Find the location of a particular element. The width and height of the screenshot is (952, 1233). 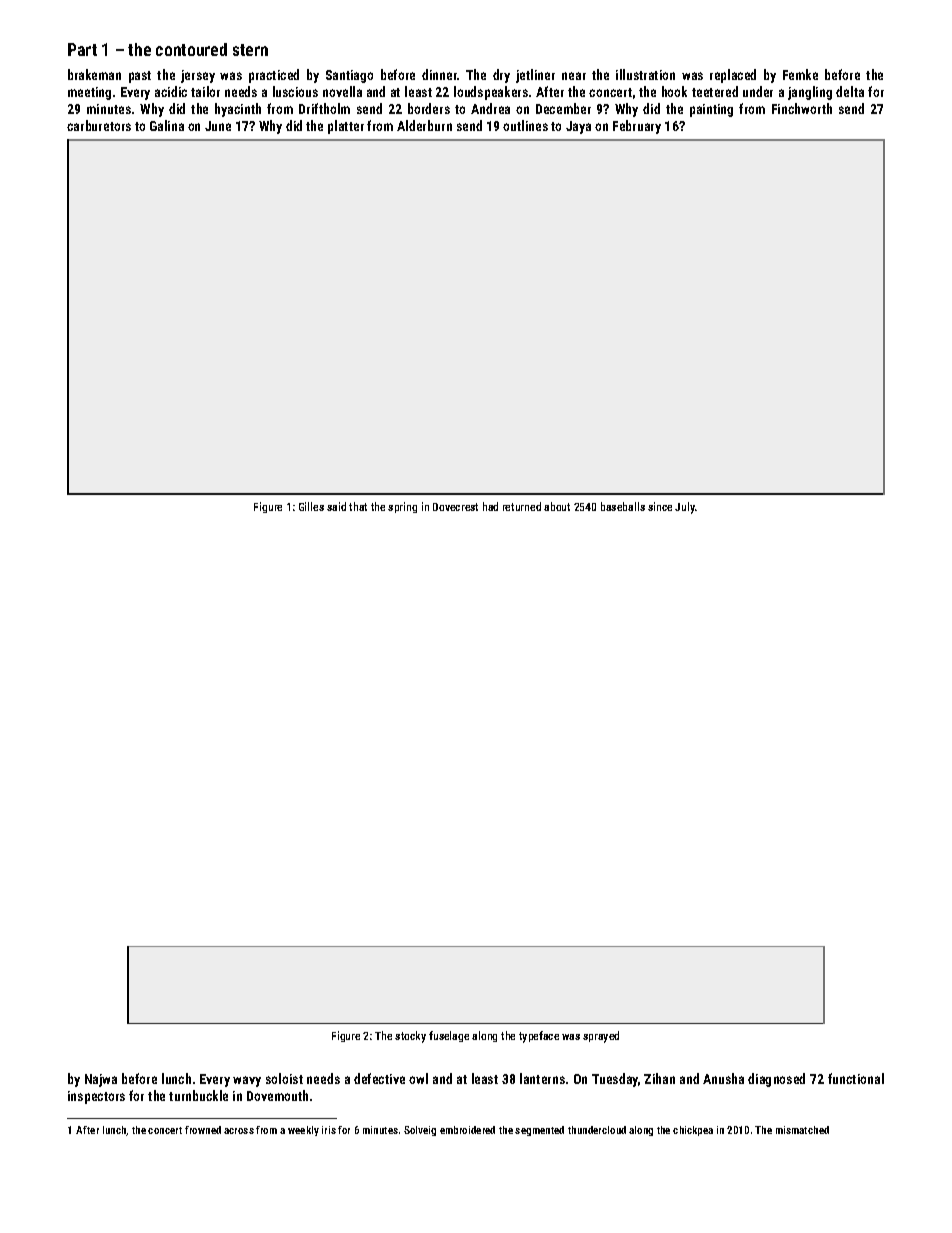

Gilles is located at coordinates (311, 506).
